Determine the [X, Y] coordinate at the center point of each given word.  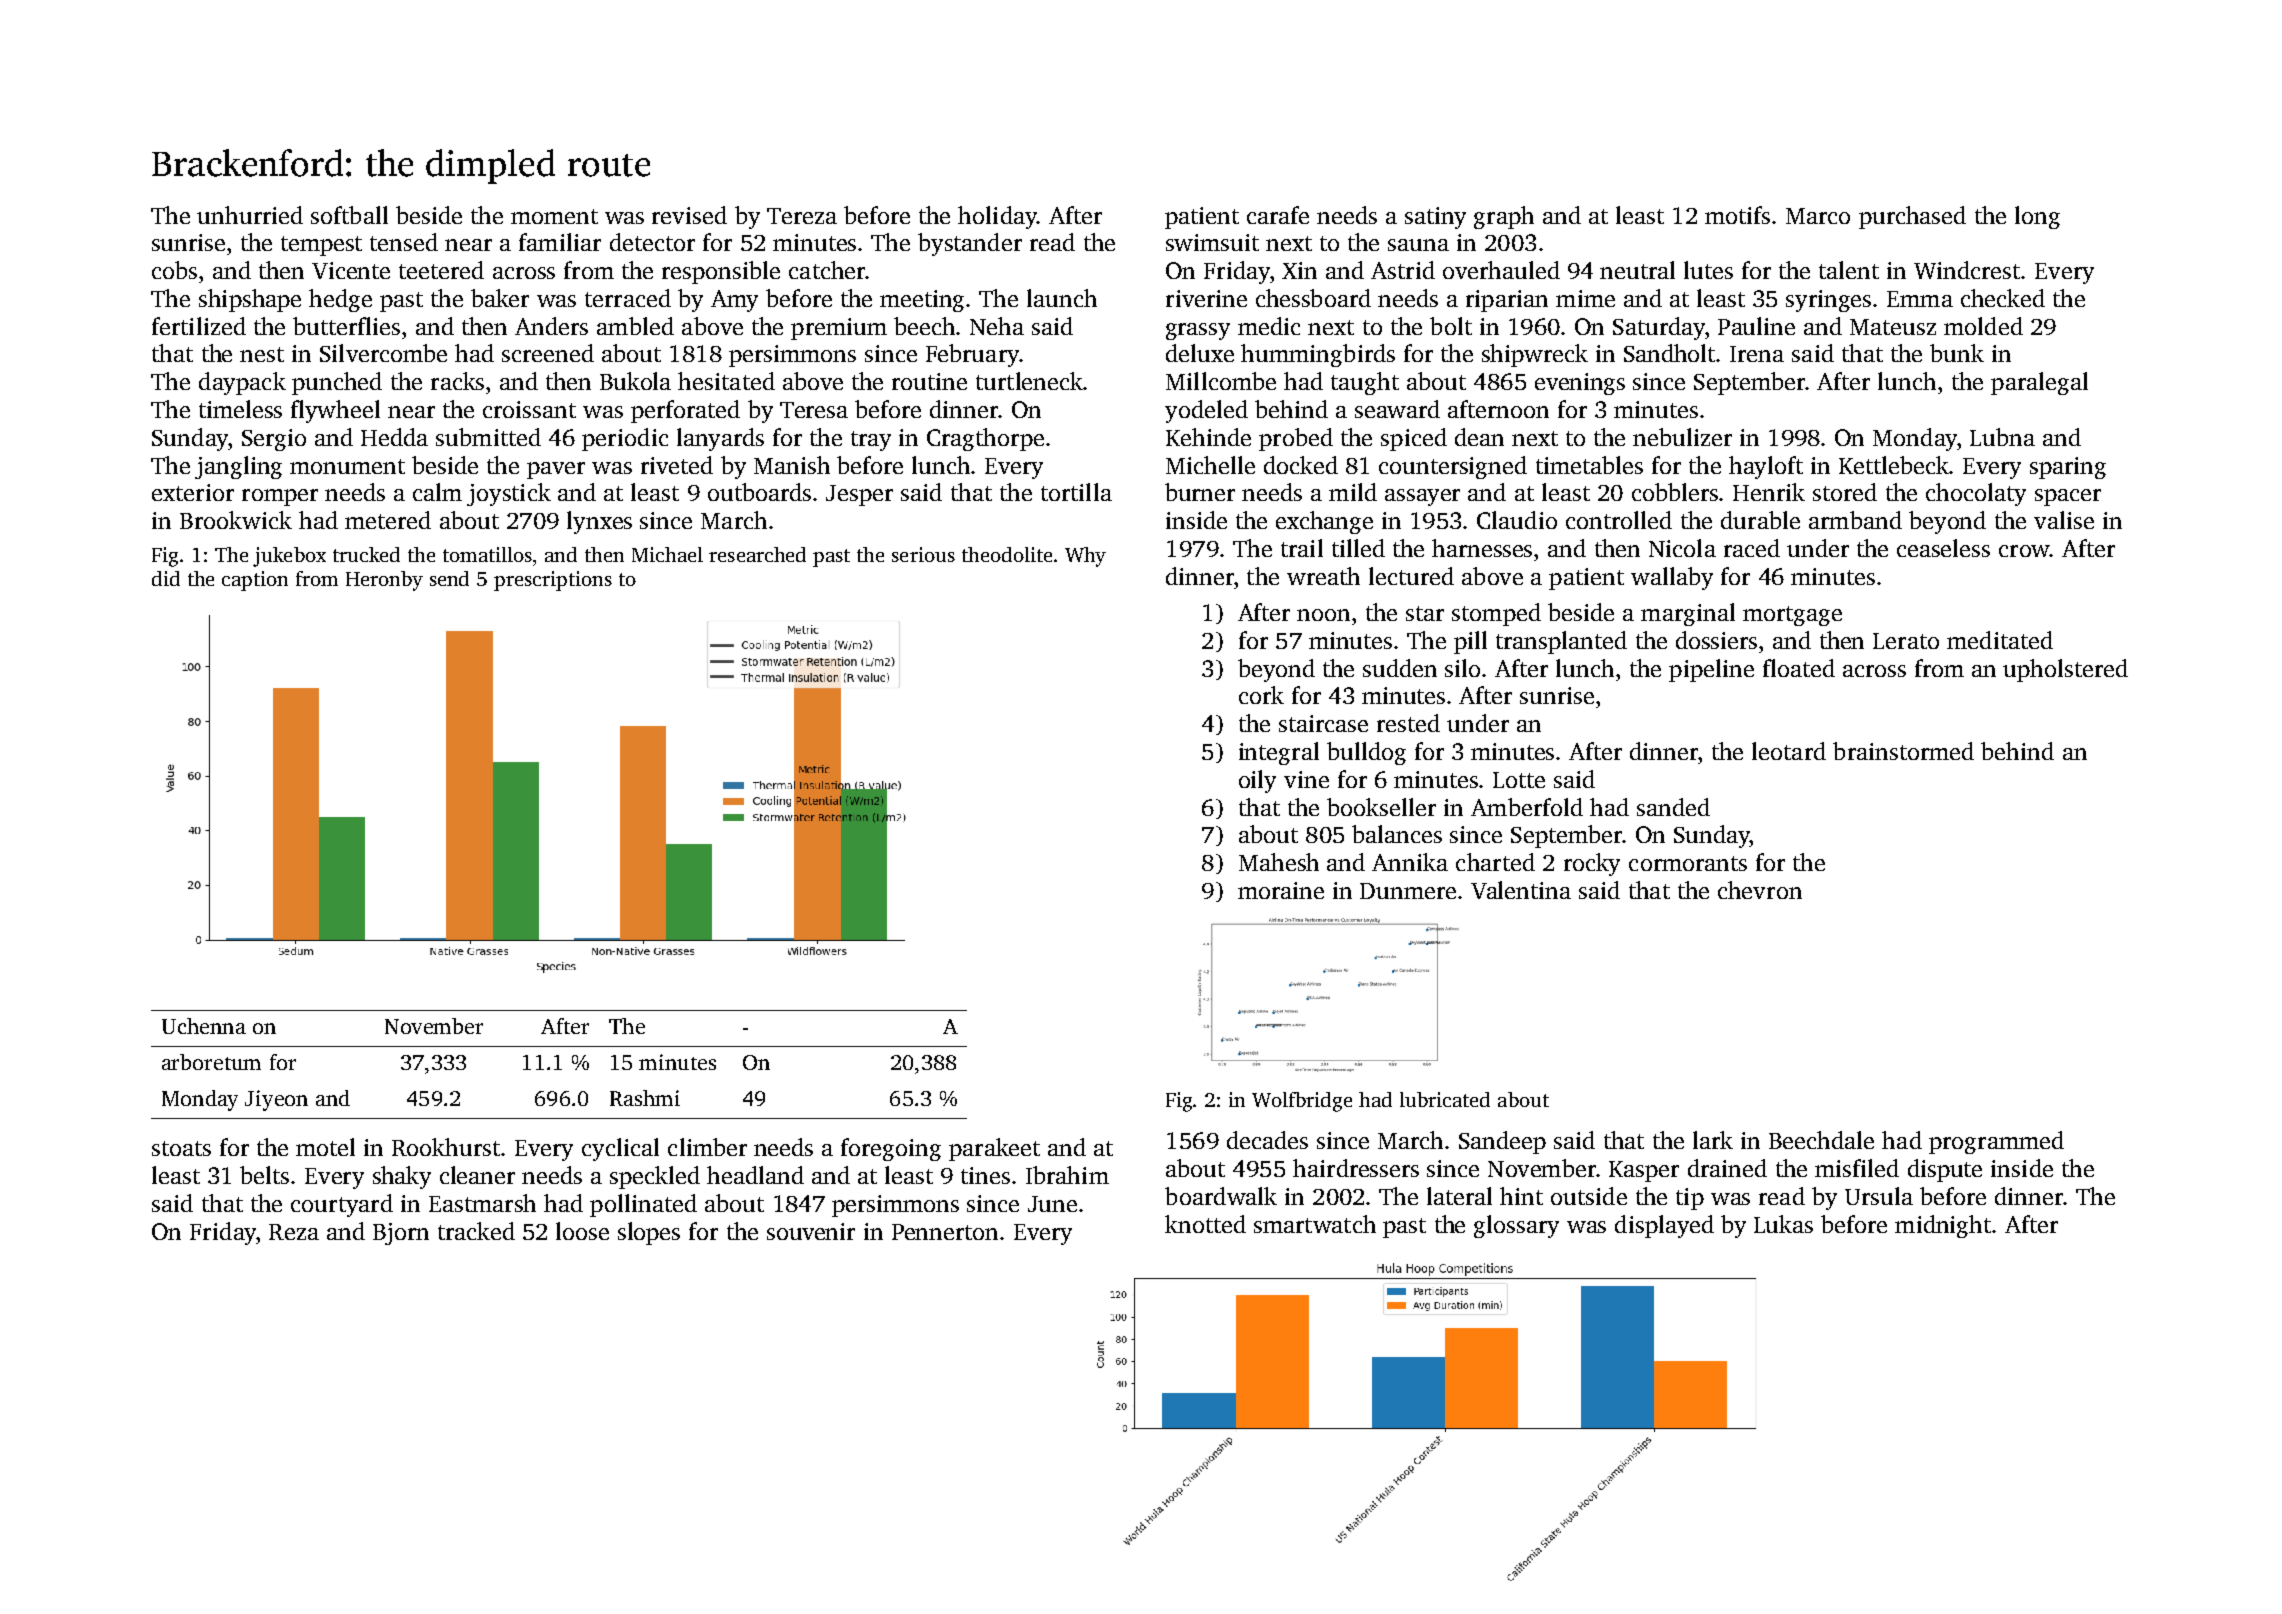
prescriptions [553, 581]
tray [871, 441]
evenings [1580, 384]
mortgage [1792, 616]
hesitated [726, 381]
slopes [649, 1233]
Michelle [1210, 465]
